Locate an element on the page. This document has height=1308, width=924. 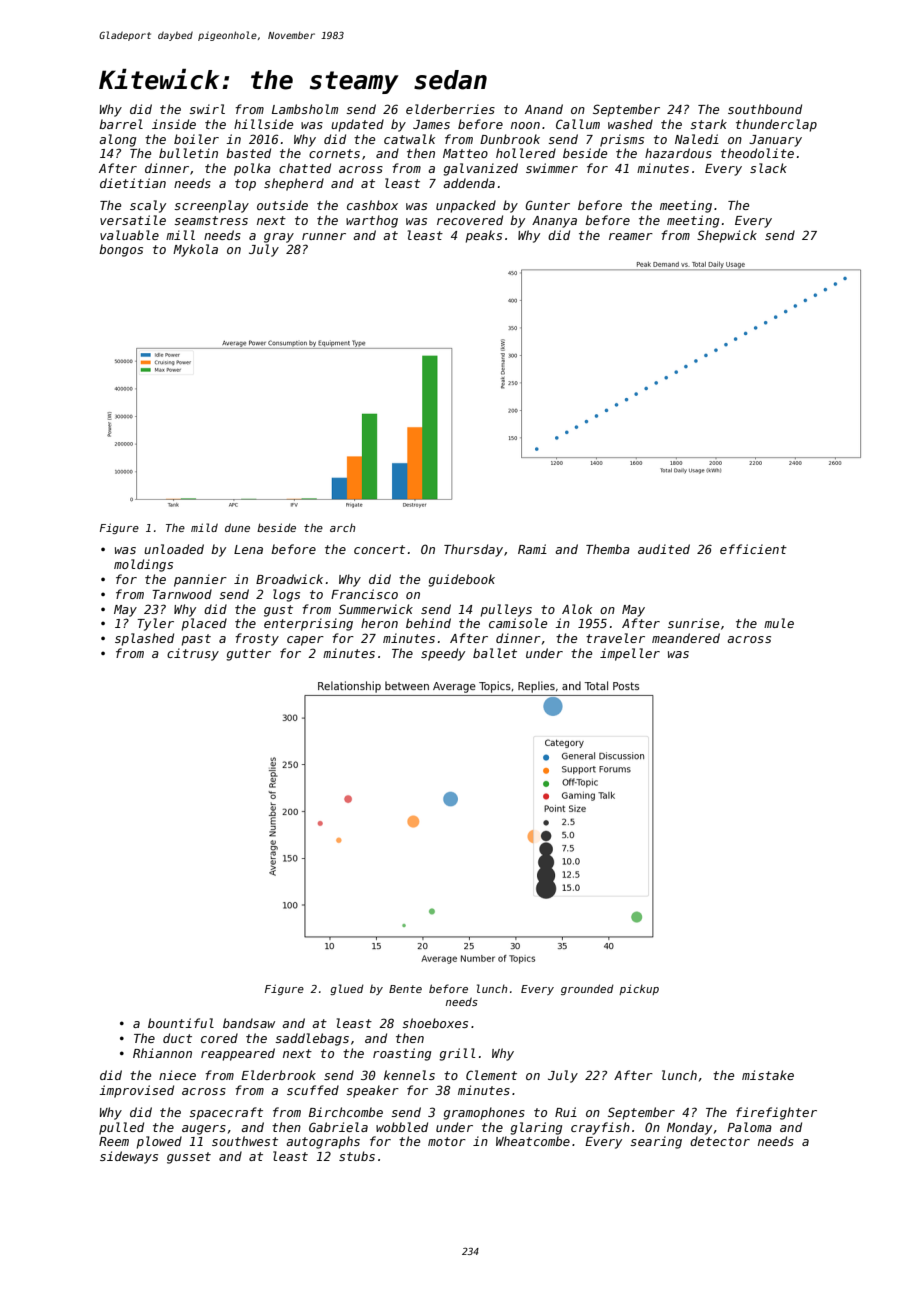
bandsaw is located at coordinates (249, 1023).
